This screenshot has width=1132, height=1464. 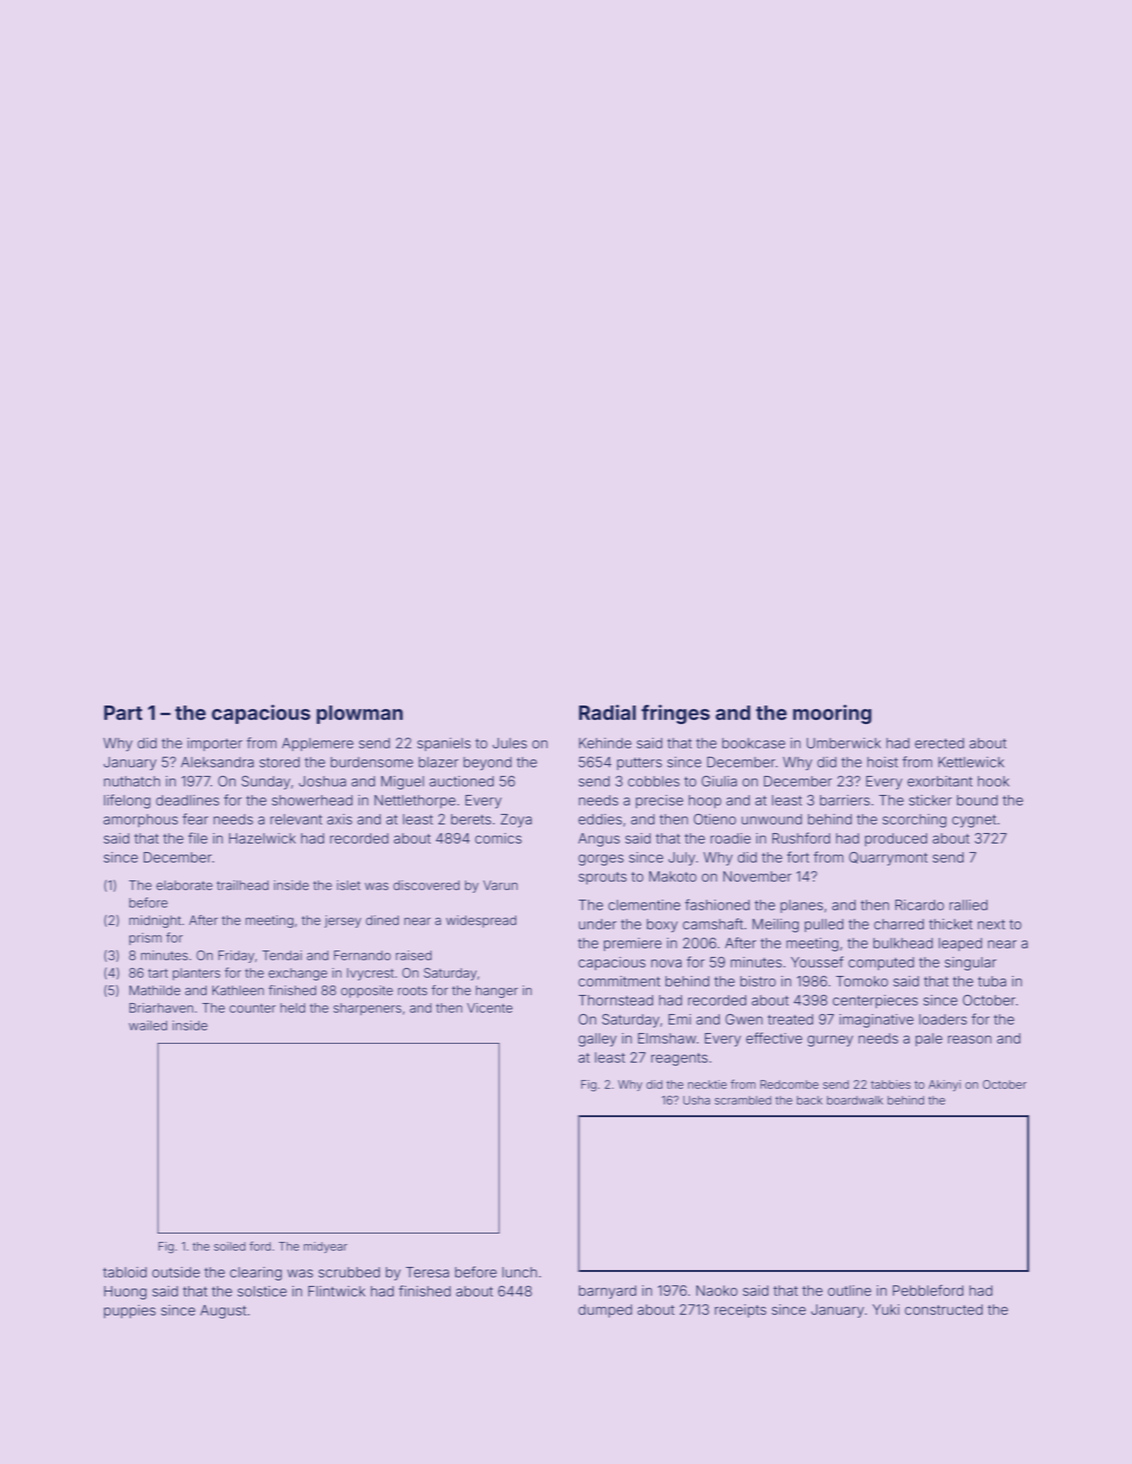 I want to click on treated, so click(x=790, y=1019).
